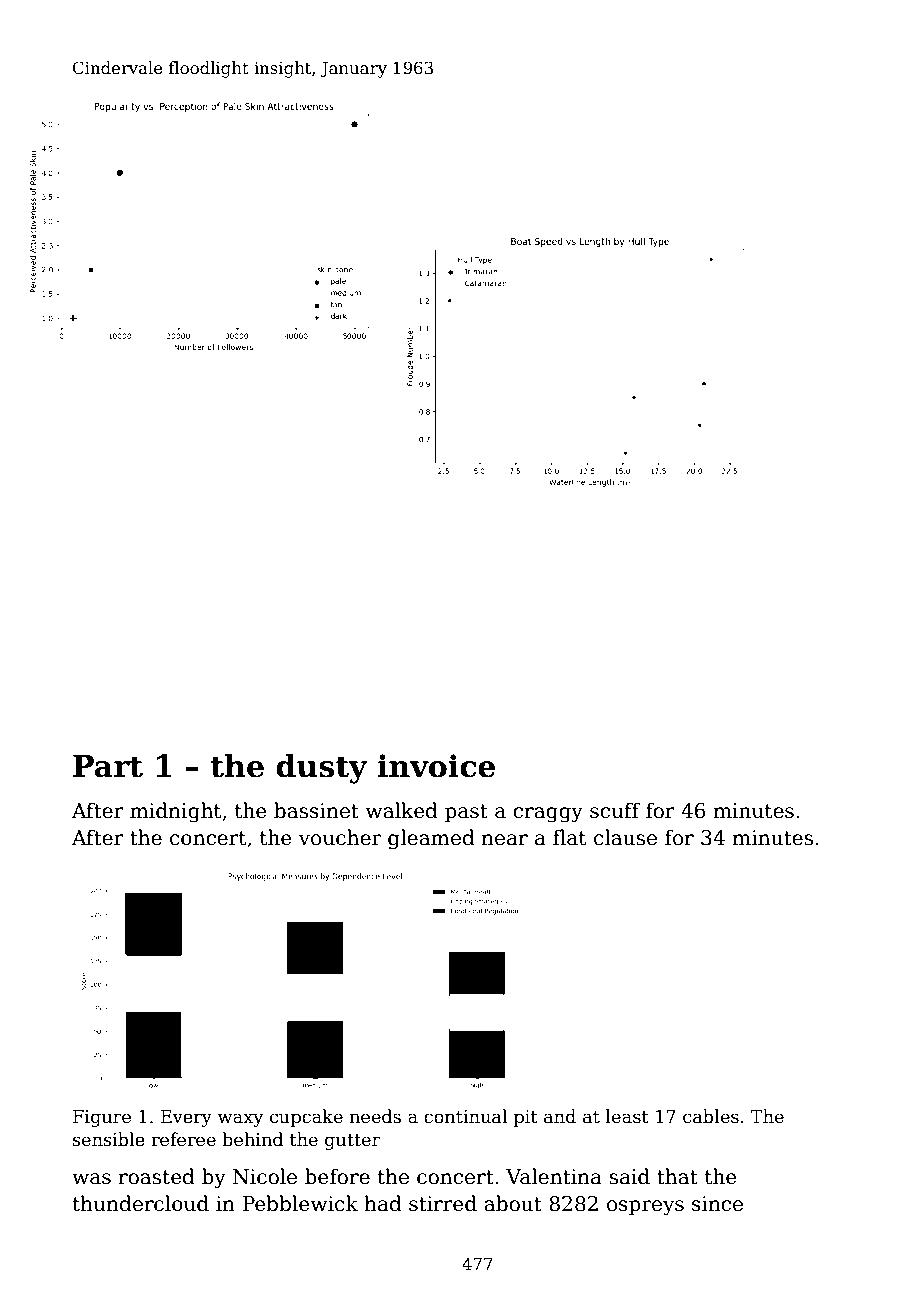 This screenshot has height=1308, width=924. Describe the element at coordinates (526, 1118) in the screenshot. I see `pit` at that location.
